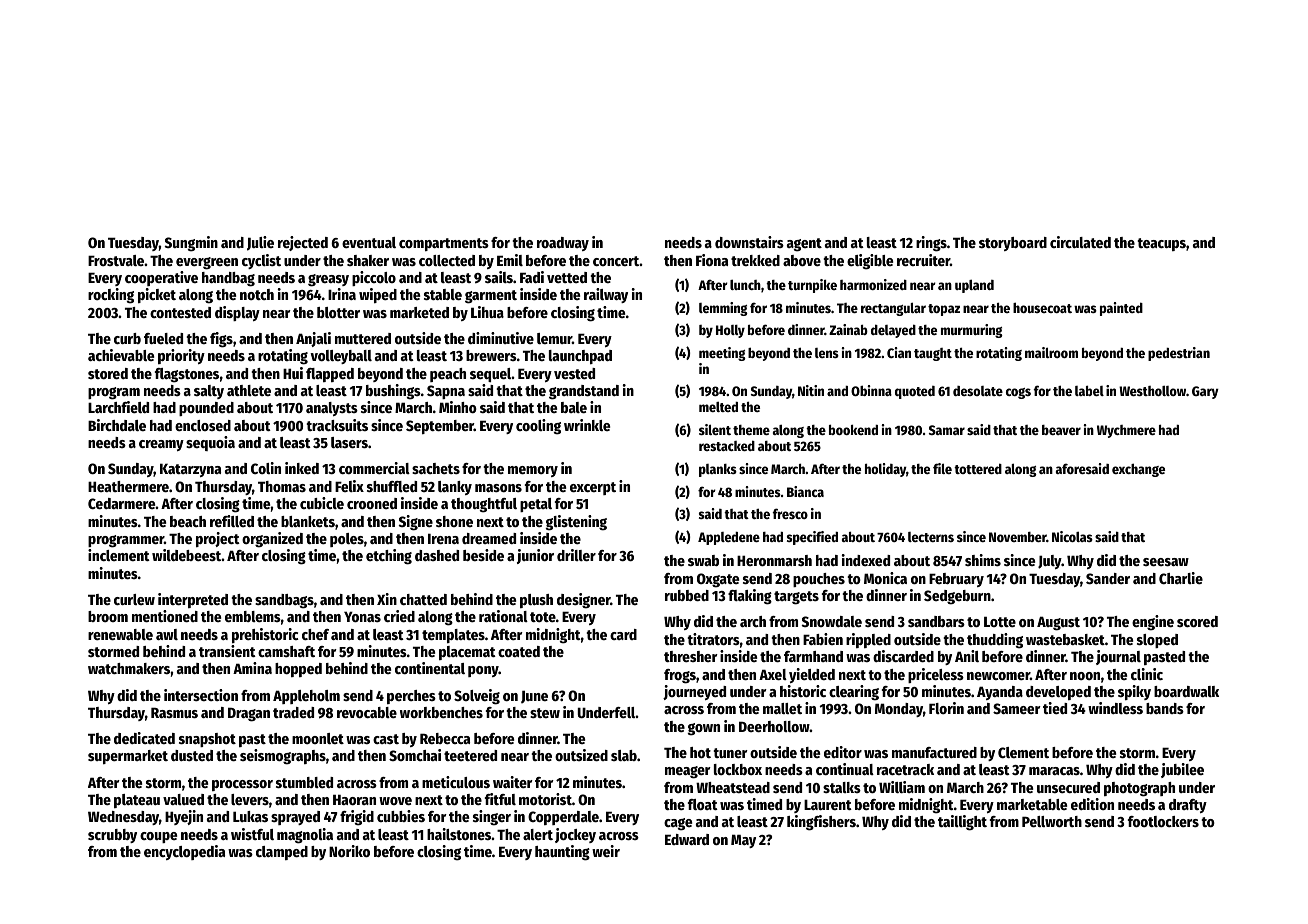  Describe the element at coordinates (812, 538) in the screenshot. I see `specified` at that location.
